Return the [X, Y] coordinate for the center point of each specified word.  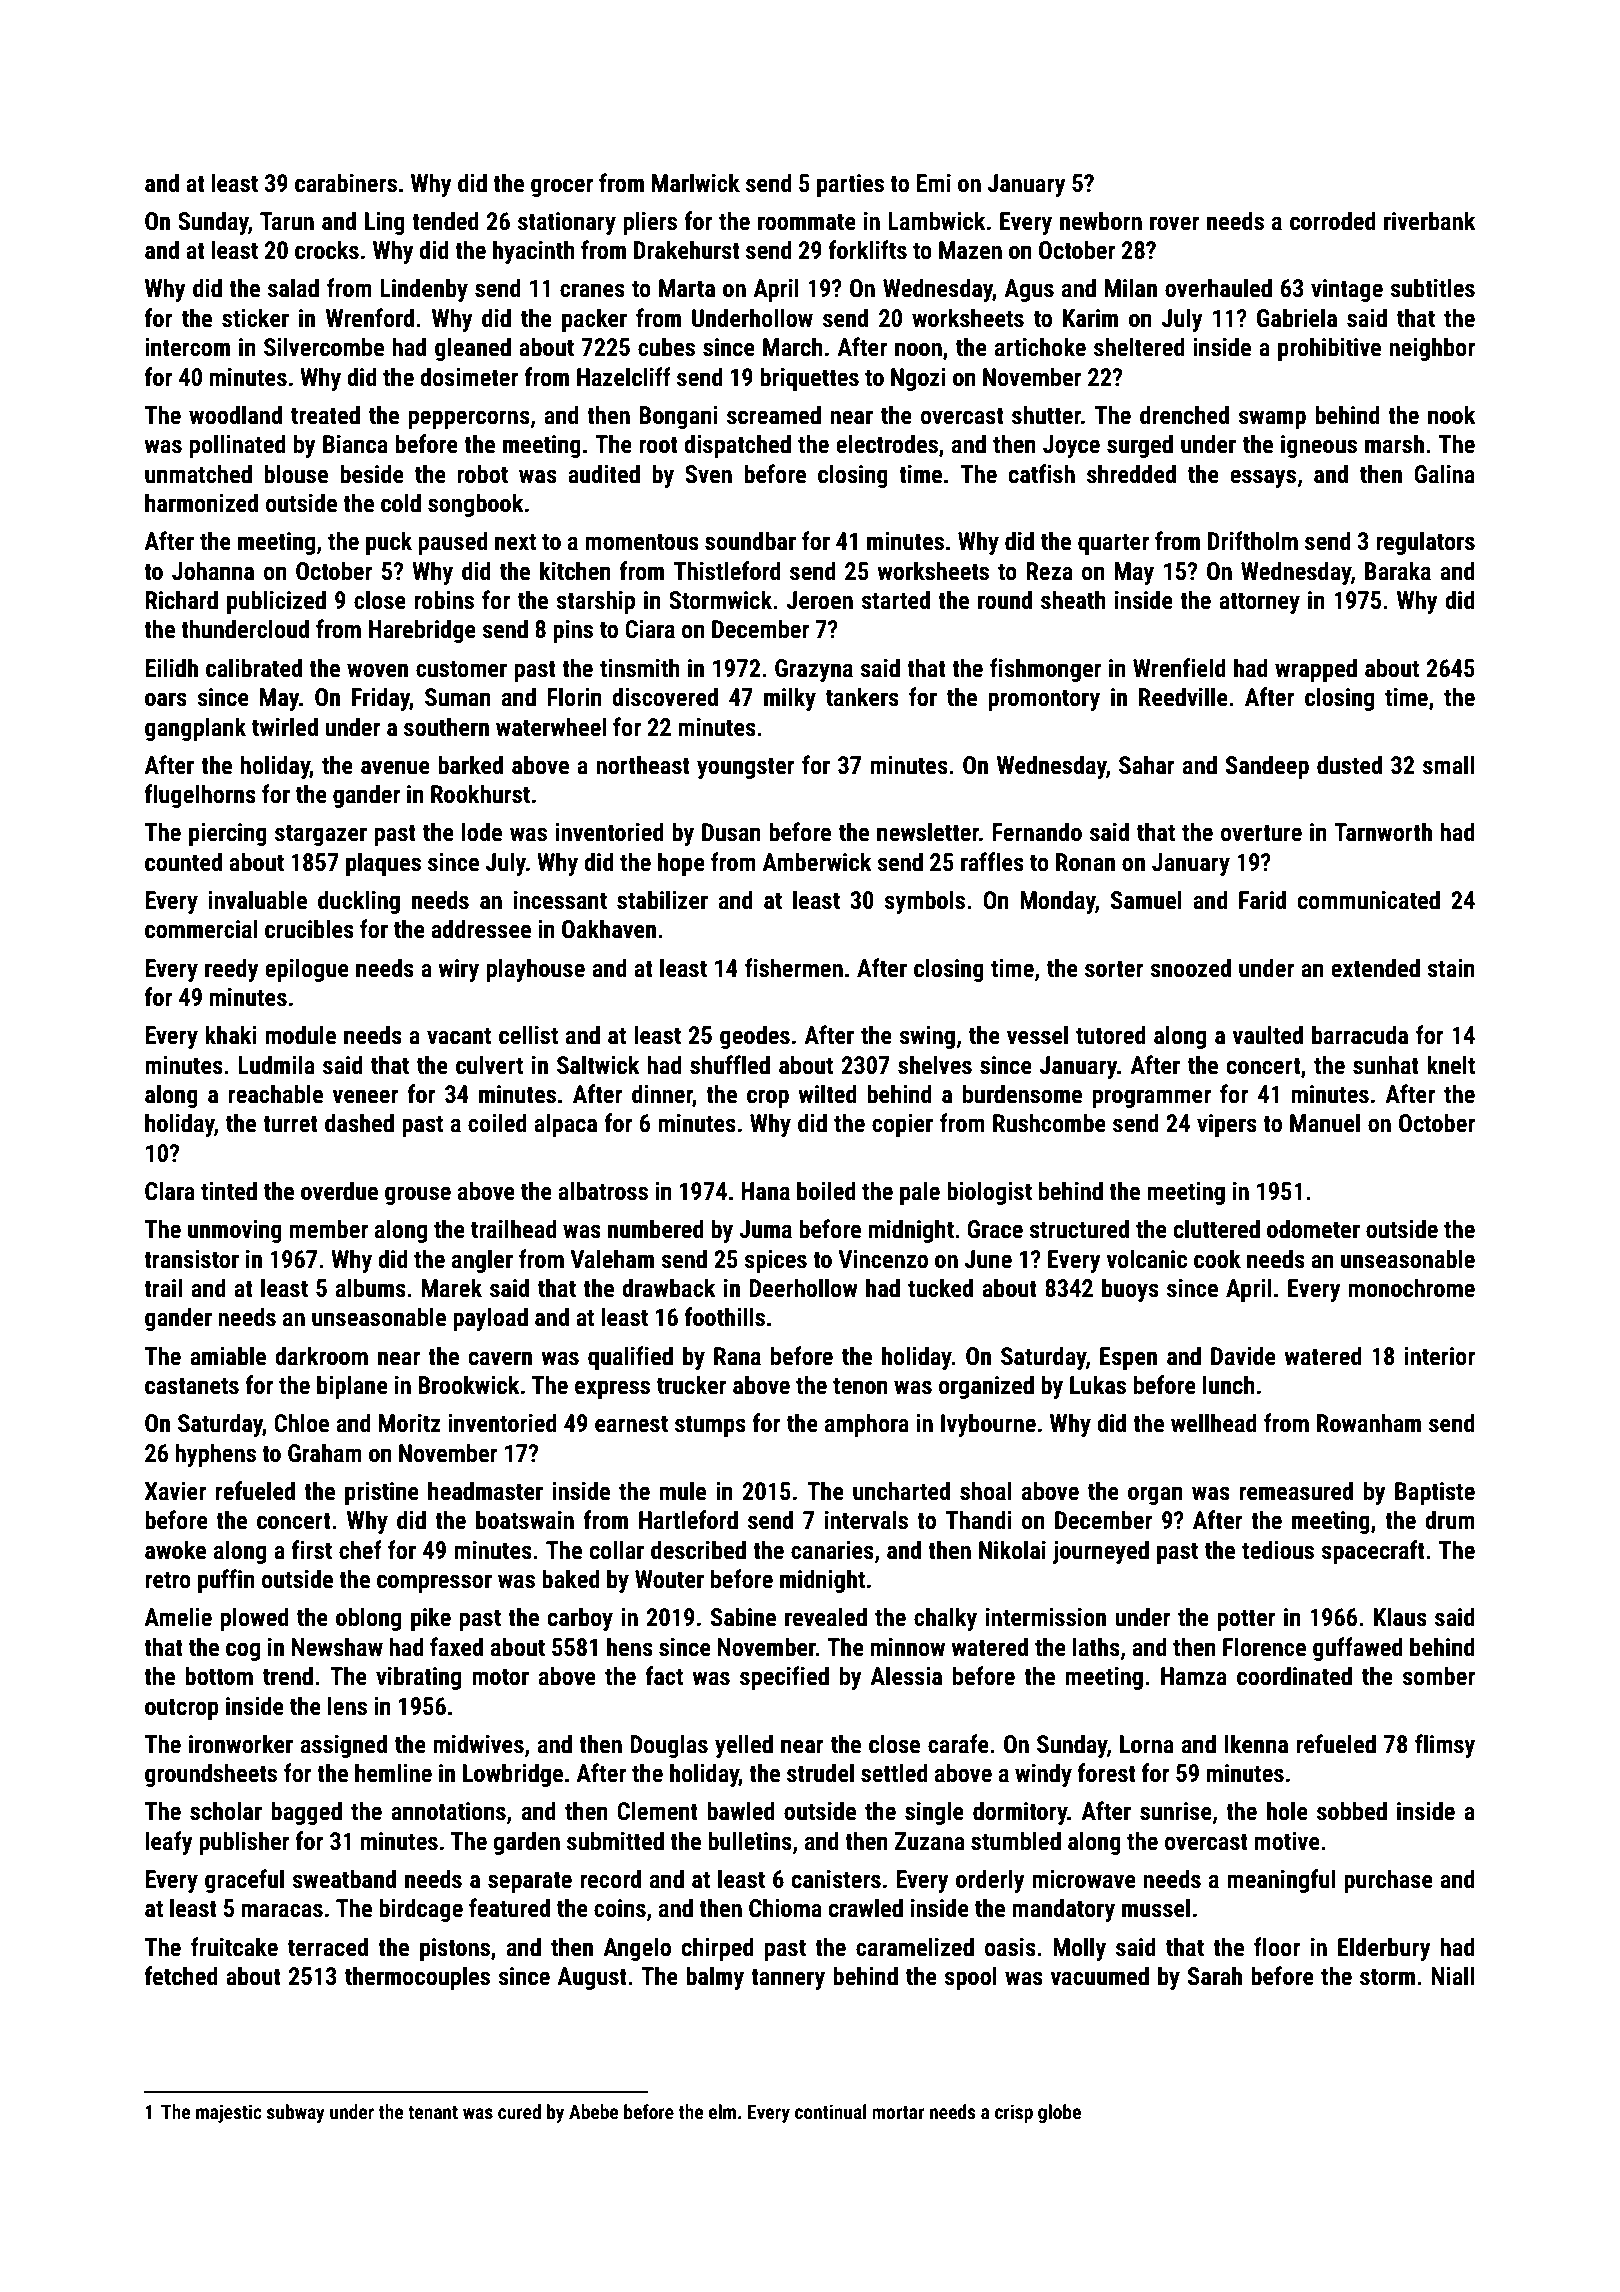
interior [1439, 1356]
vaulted [1267, 1035]
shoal [986, 1491]
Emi [933, 183]
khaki [231, 1034]
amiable [228, 1356]
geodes [755, 1037]
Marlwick [696, 183]
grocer [562, 187]
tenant [433, 2112]
